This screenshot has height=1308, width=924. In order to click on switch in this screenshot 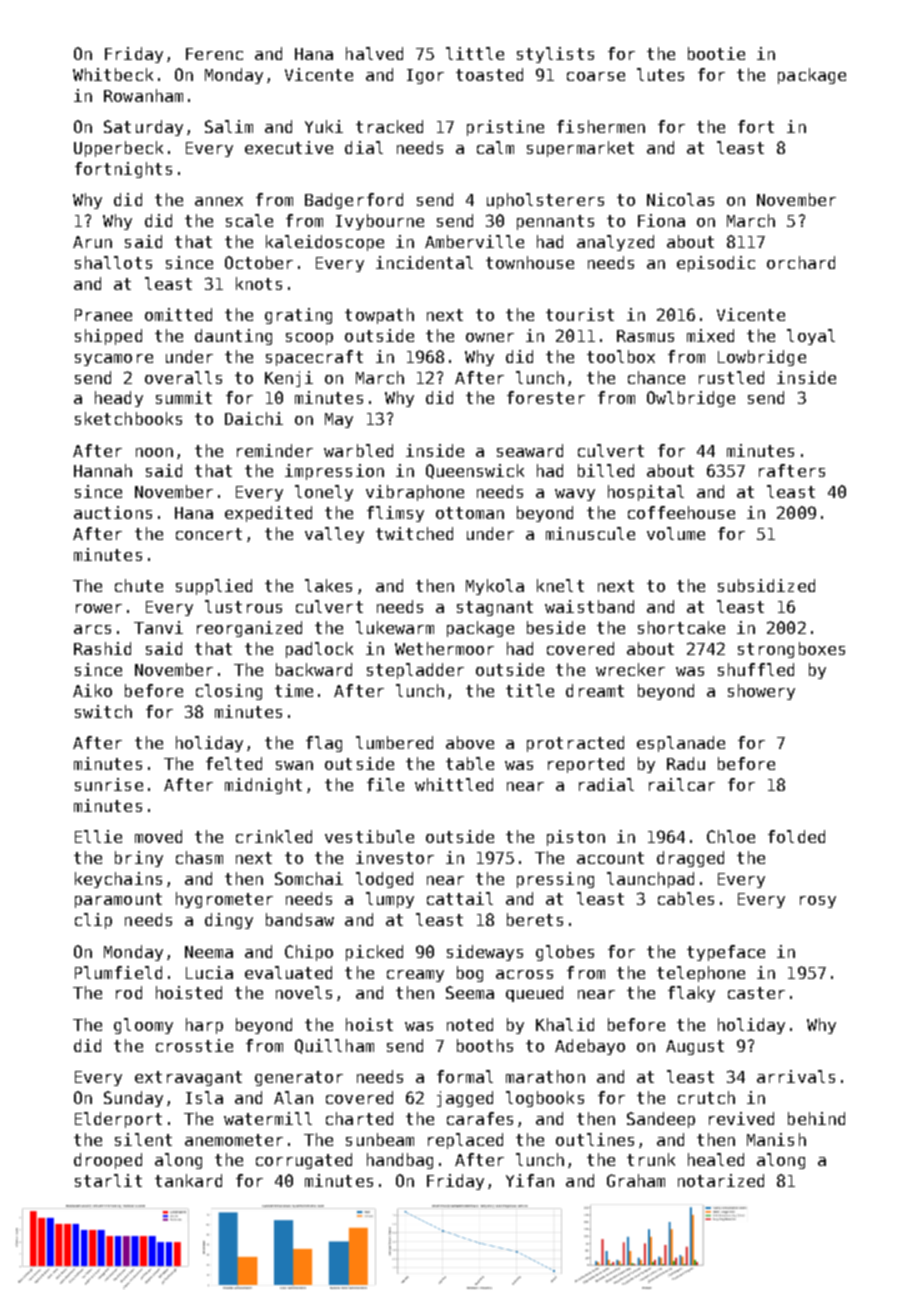, I will do `click(103, 711)`.
